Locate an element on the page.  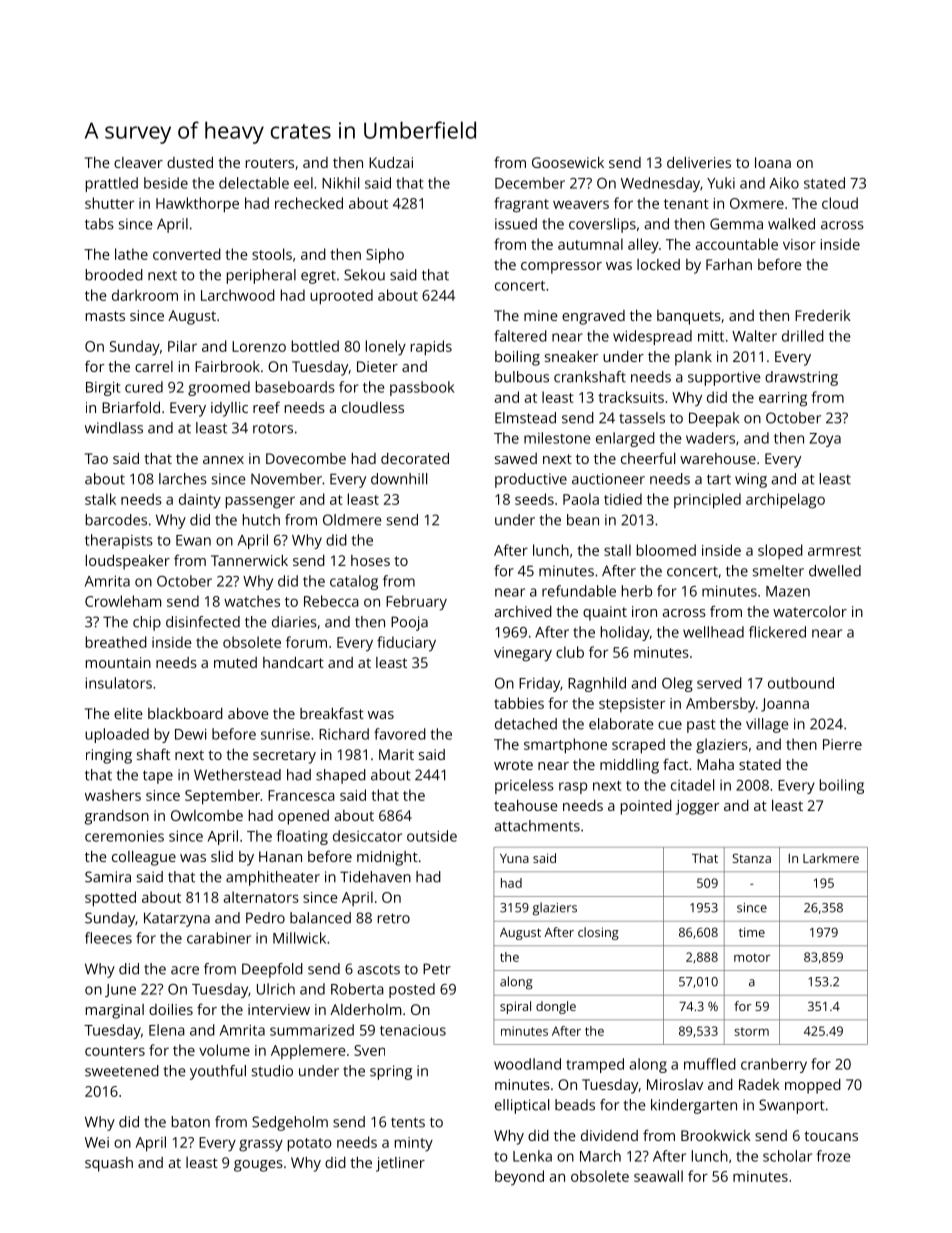
gouges is located at coordinates (258, 1166).
